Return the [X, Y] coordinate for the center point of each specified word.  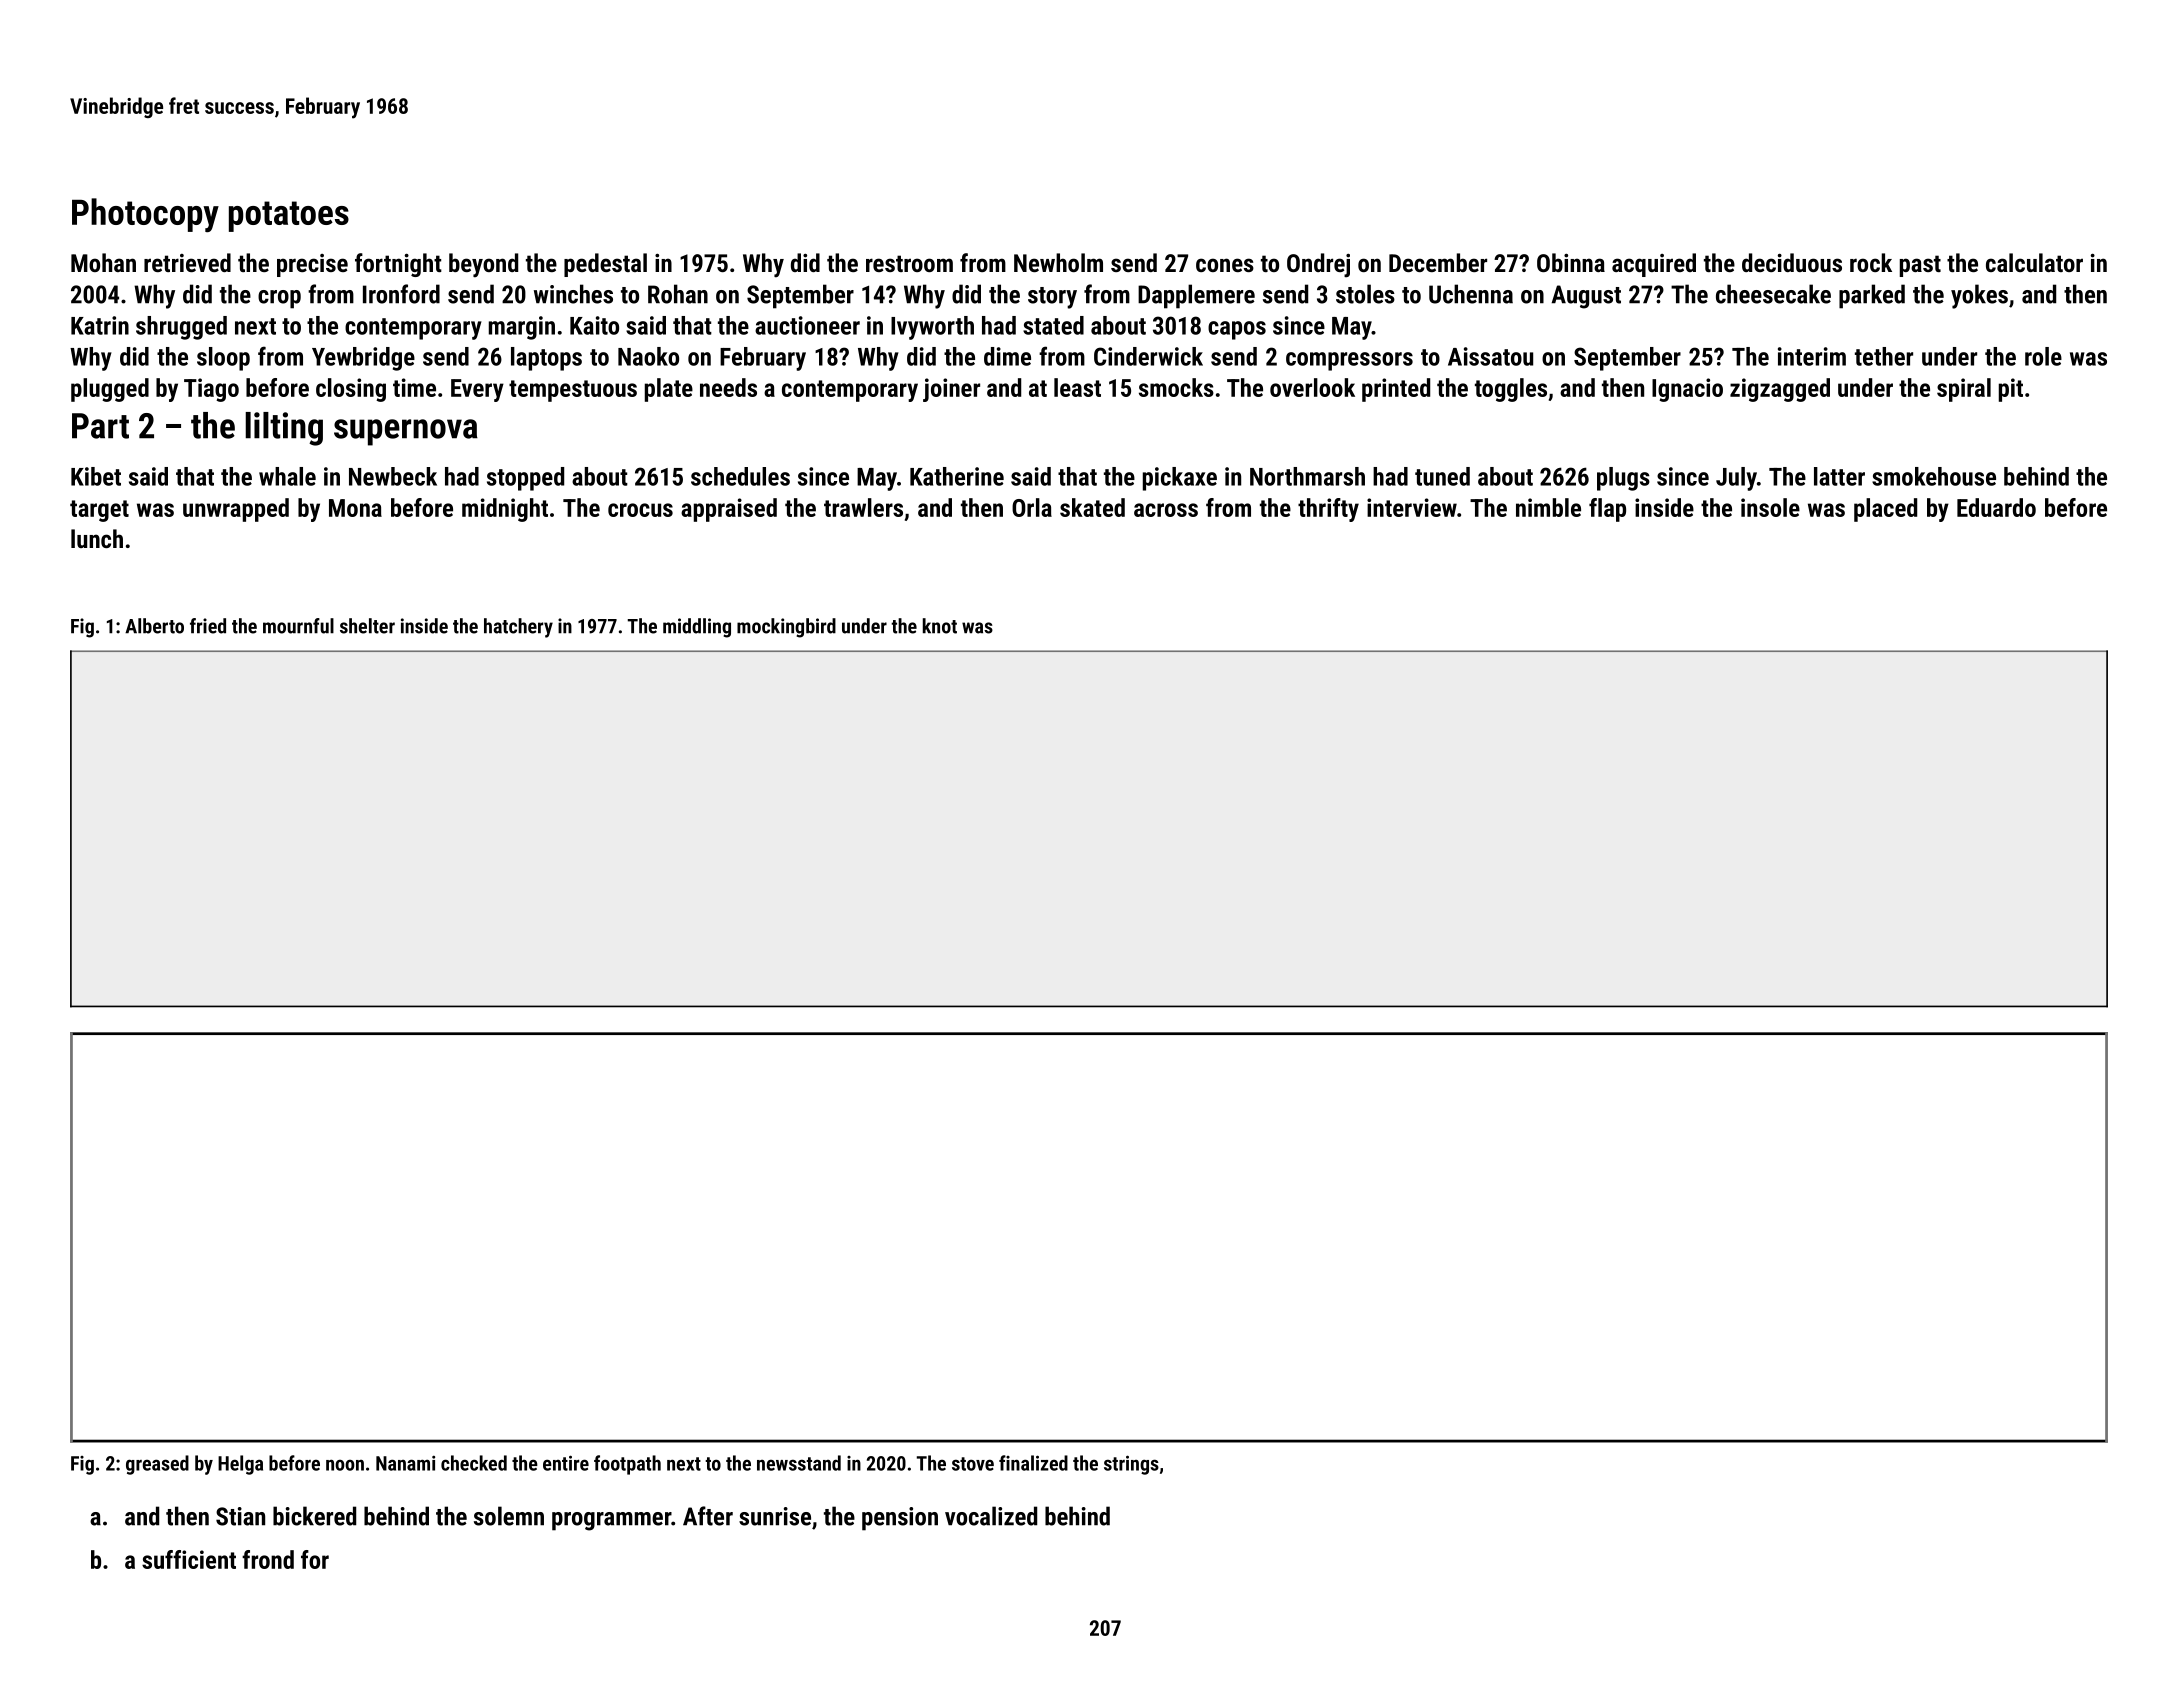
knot [940, 626]
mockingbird [786, 628]
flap [1607, 510]
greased [157, 1465]
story [1052, 298]
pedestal [605, 265]
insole [1770, 507]
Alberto [154, 626]
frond [268, 1559]
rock [1871, 262]
